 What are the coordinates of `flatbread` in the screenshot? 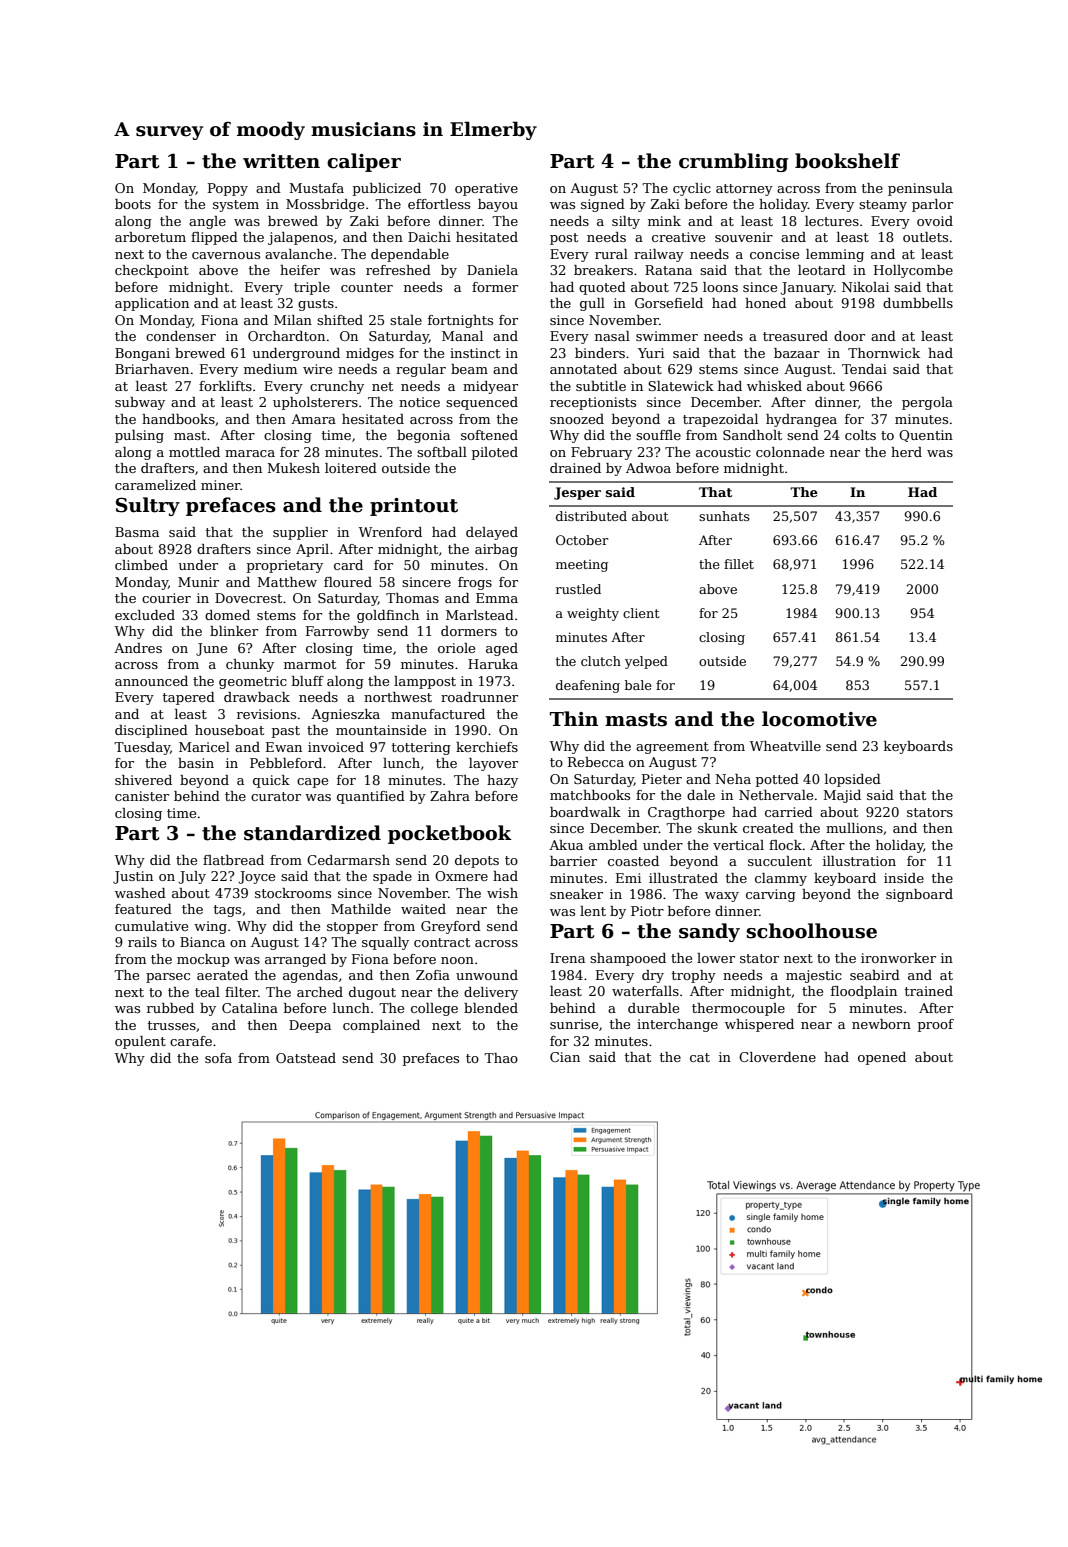 It's located at (233, 860).
